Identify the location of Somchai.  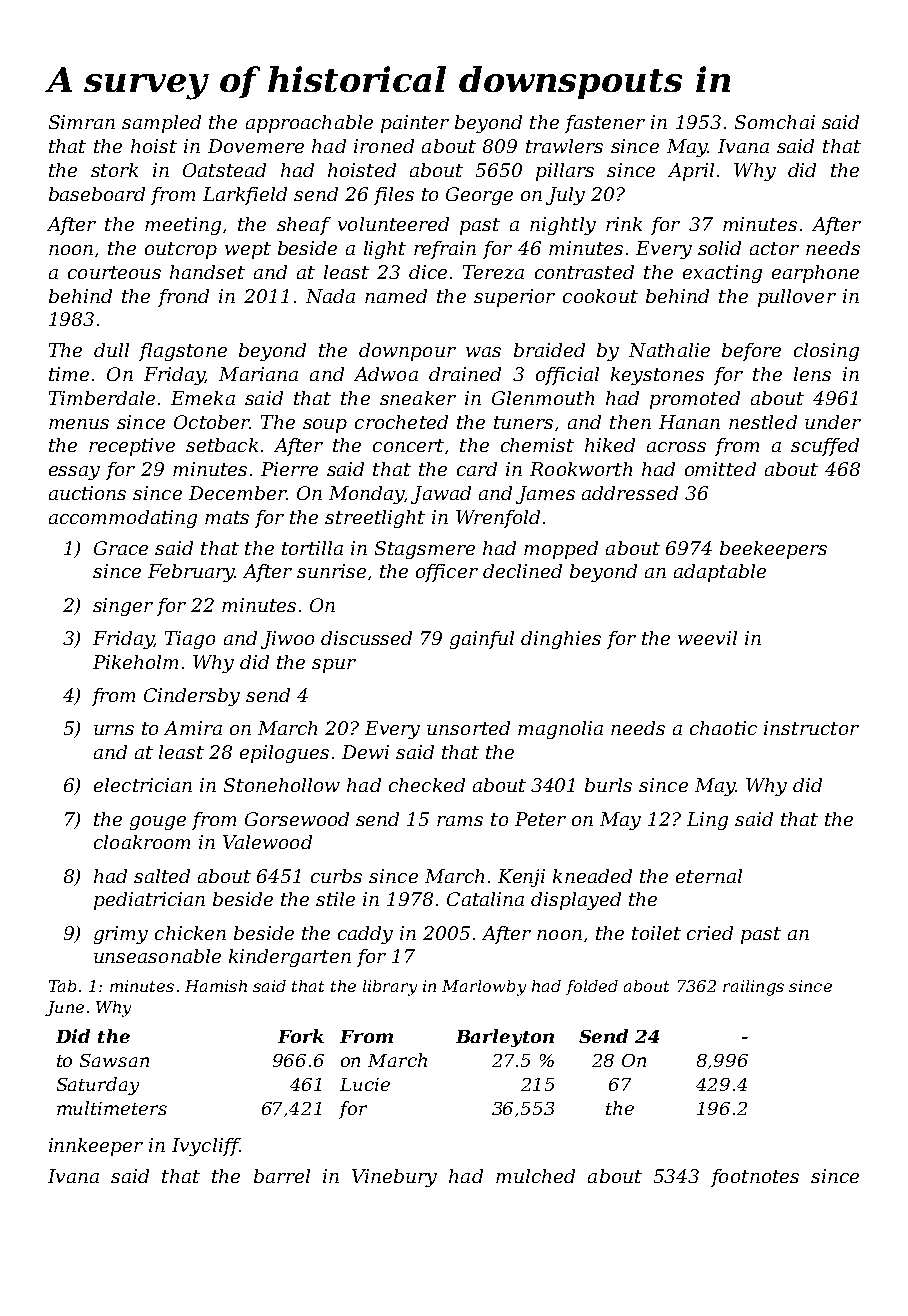
(775, 122).
